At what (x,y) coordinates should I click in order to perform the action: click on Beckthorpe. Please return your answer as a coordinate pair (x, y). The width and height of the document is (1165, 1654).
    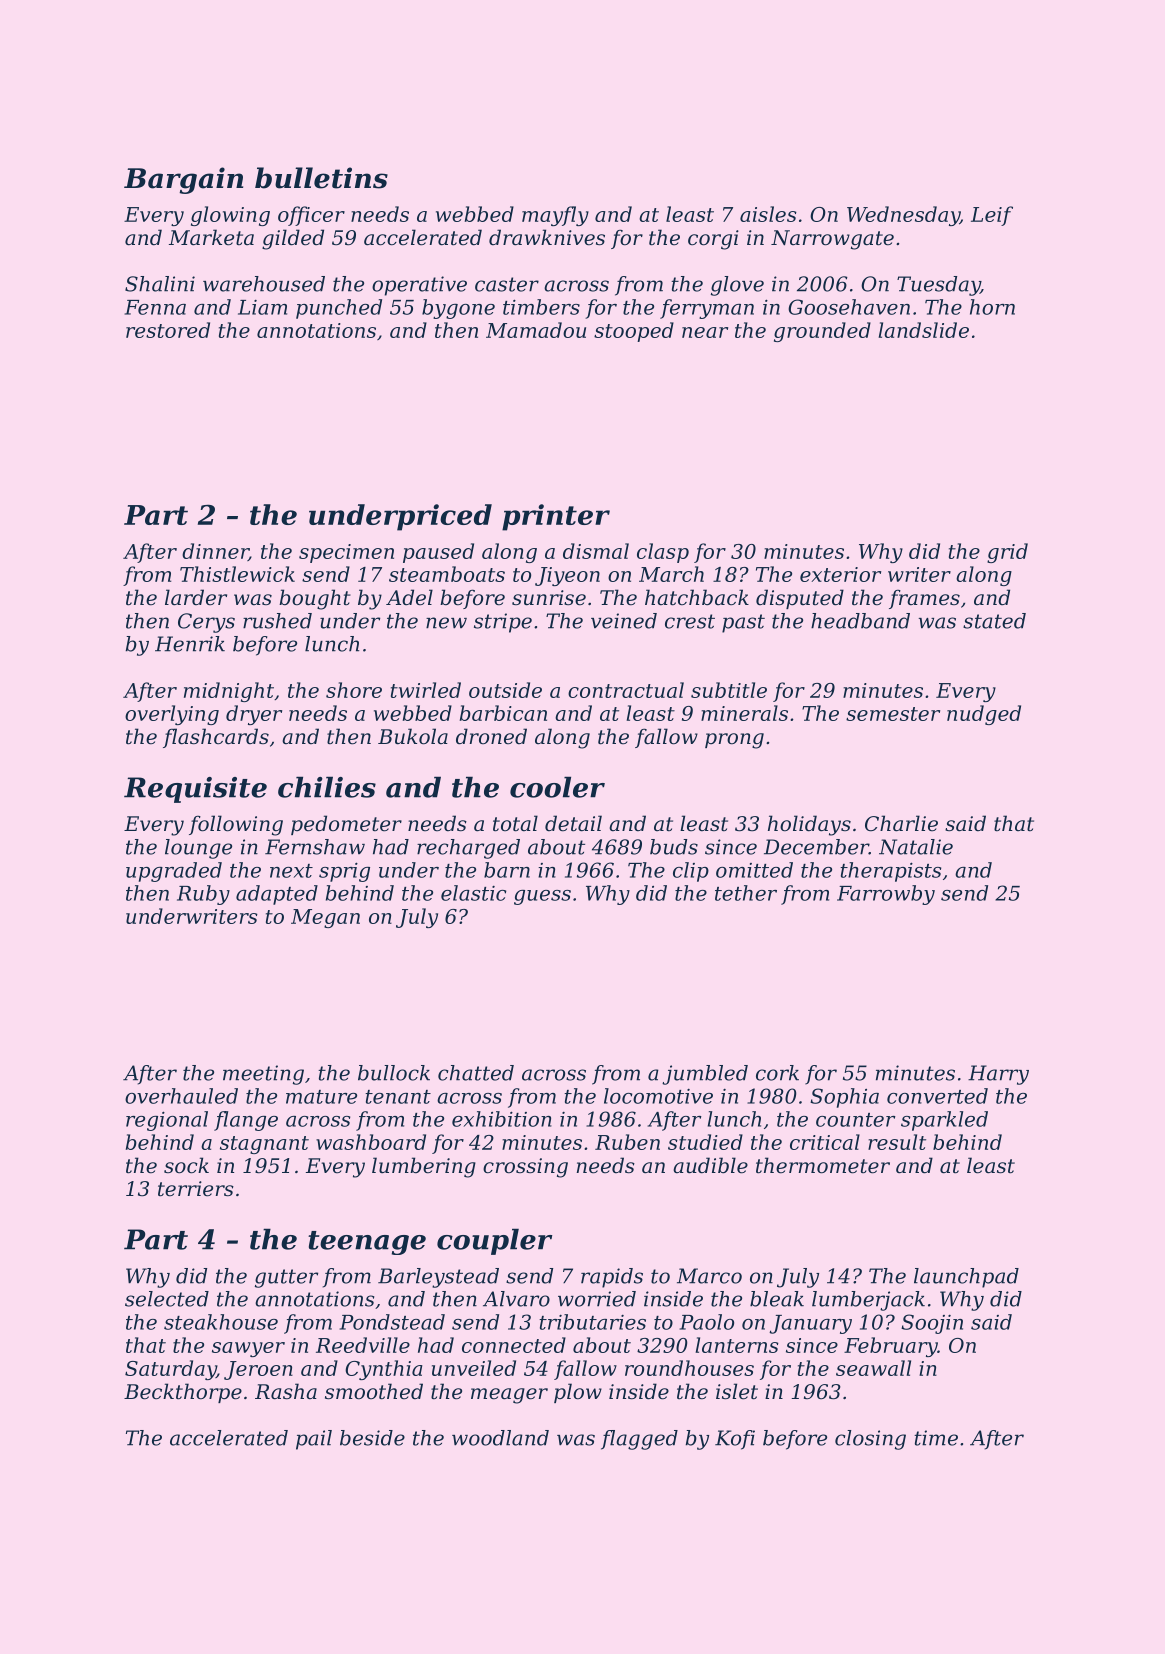
    Looking at the image, I should click on (183, 1393).
